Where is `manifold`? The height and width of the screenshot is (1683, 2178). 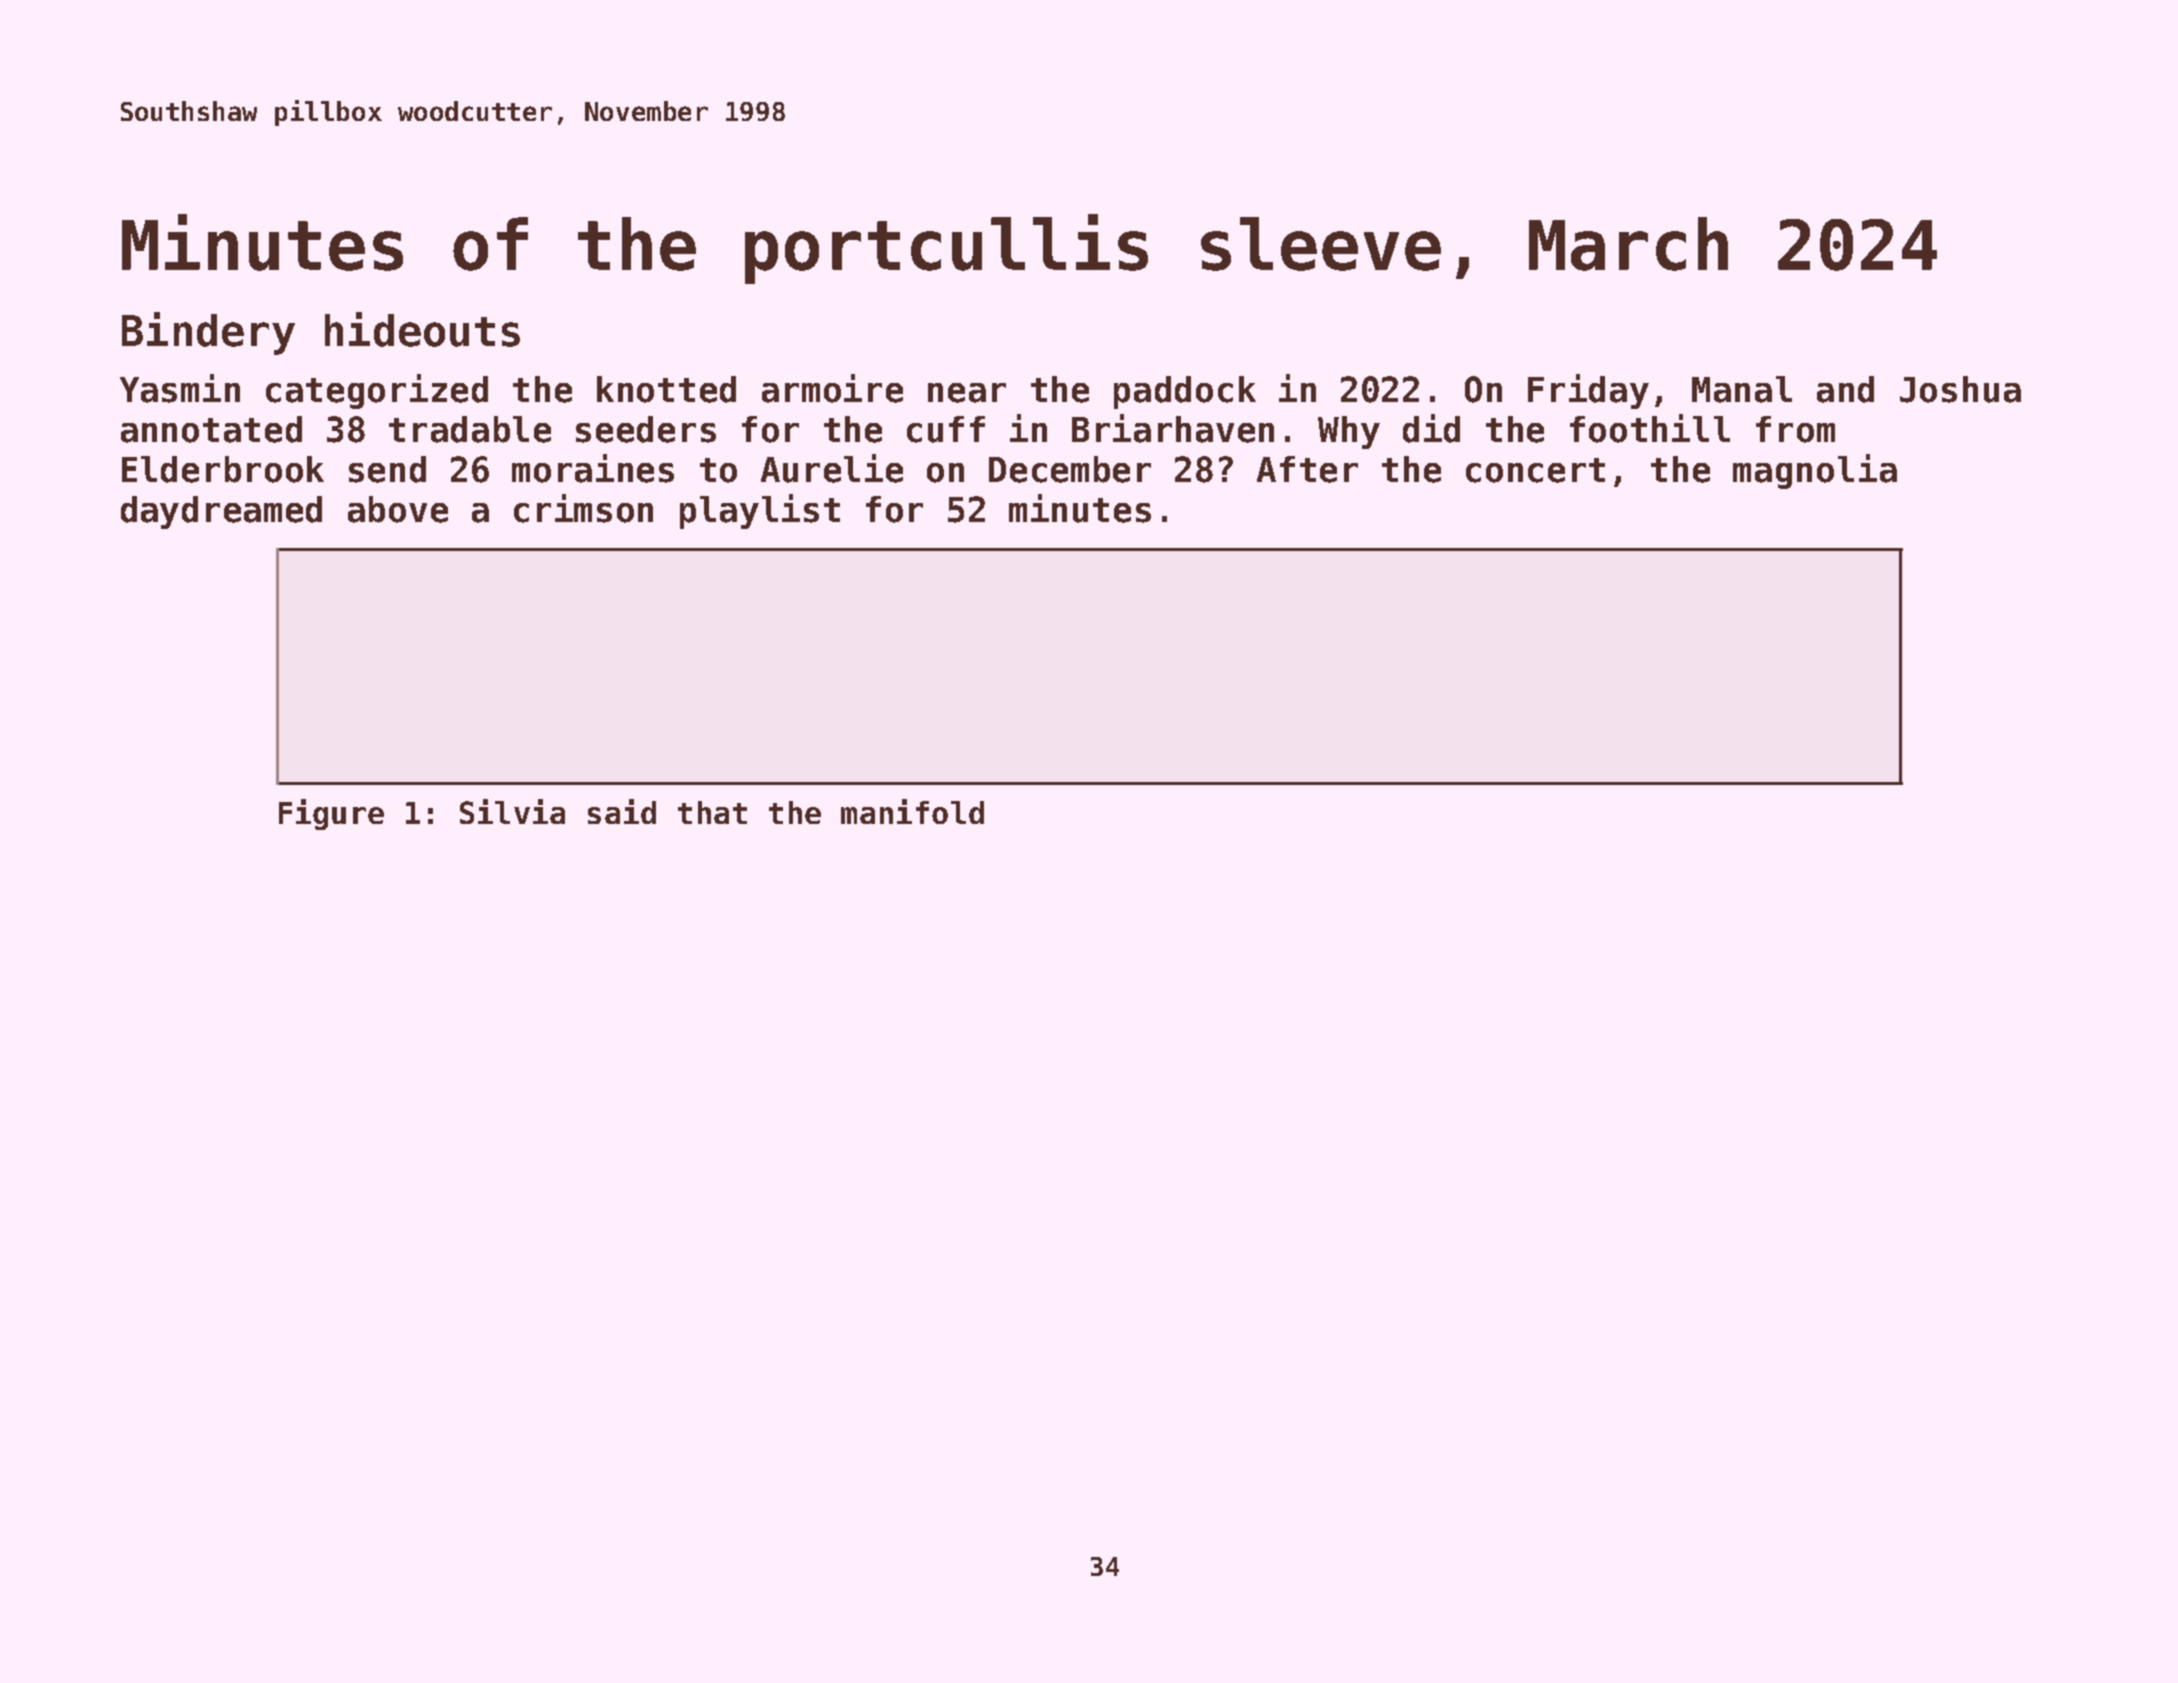
manifold is located at coordinates (912, 811).
